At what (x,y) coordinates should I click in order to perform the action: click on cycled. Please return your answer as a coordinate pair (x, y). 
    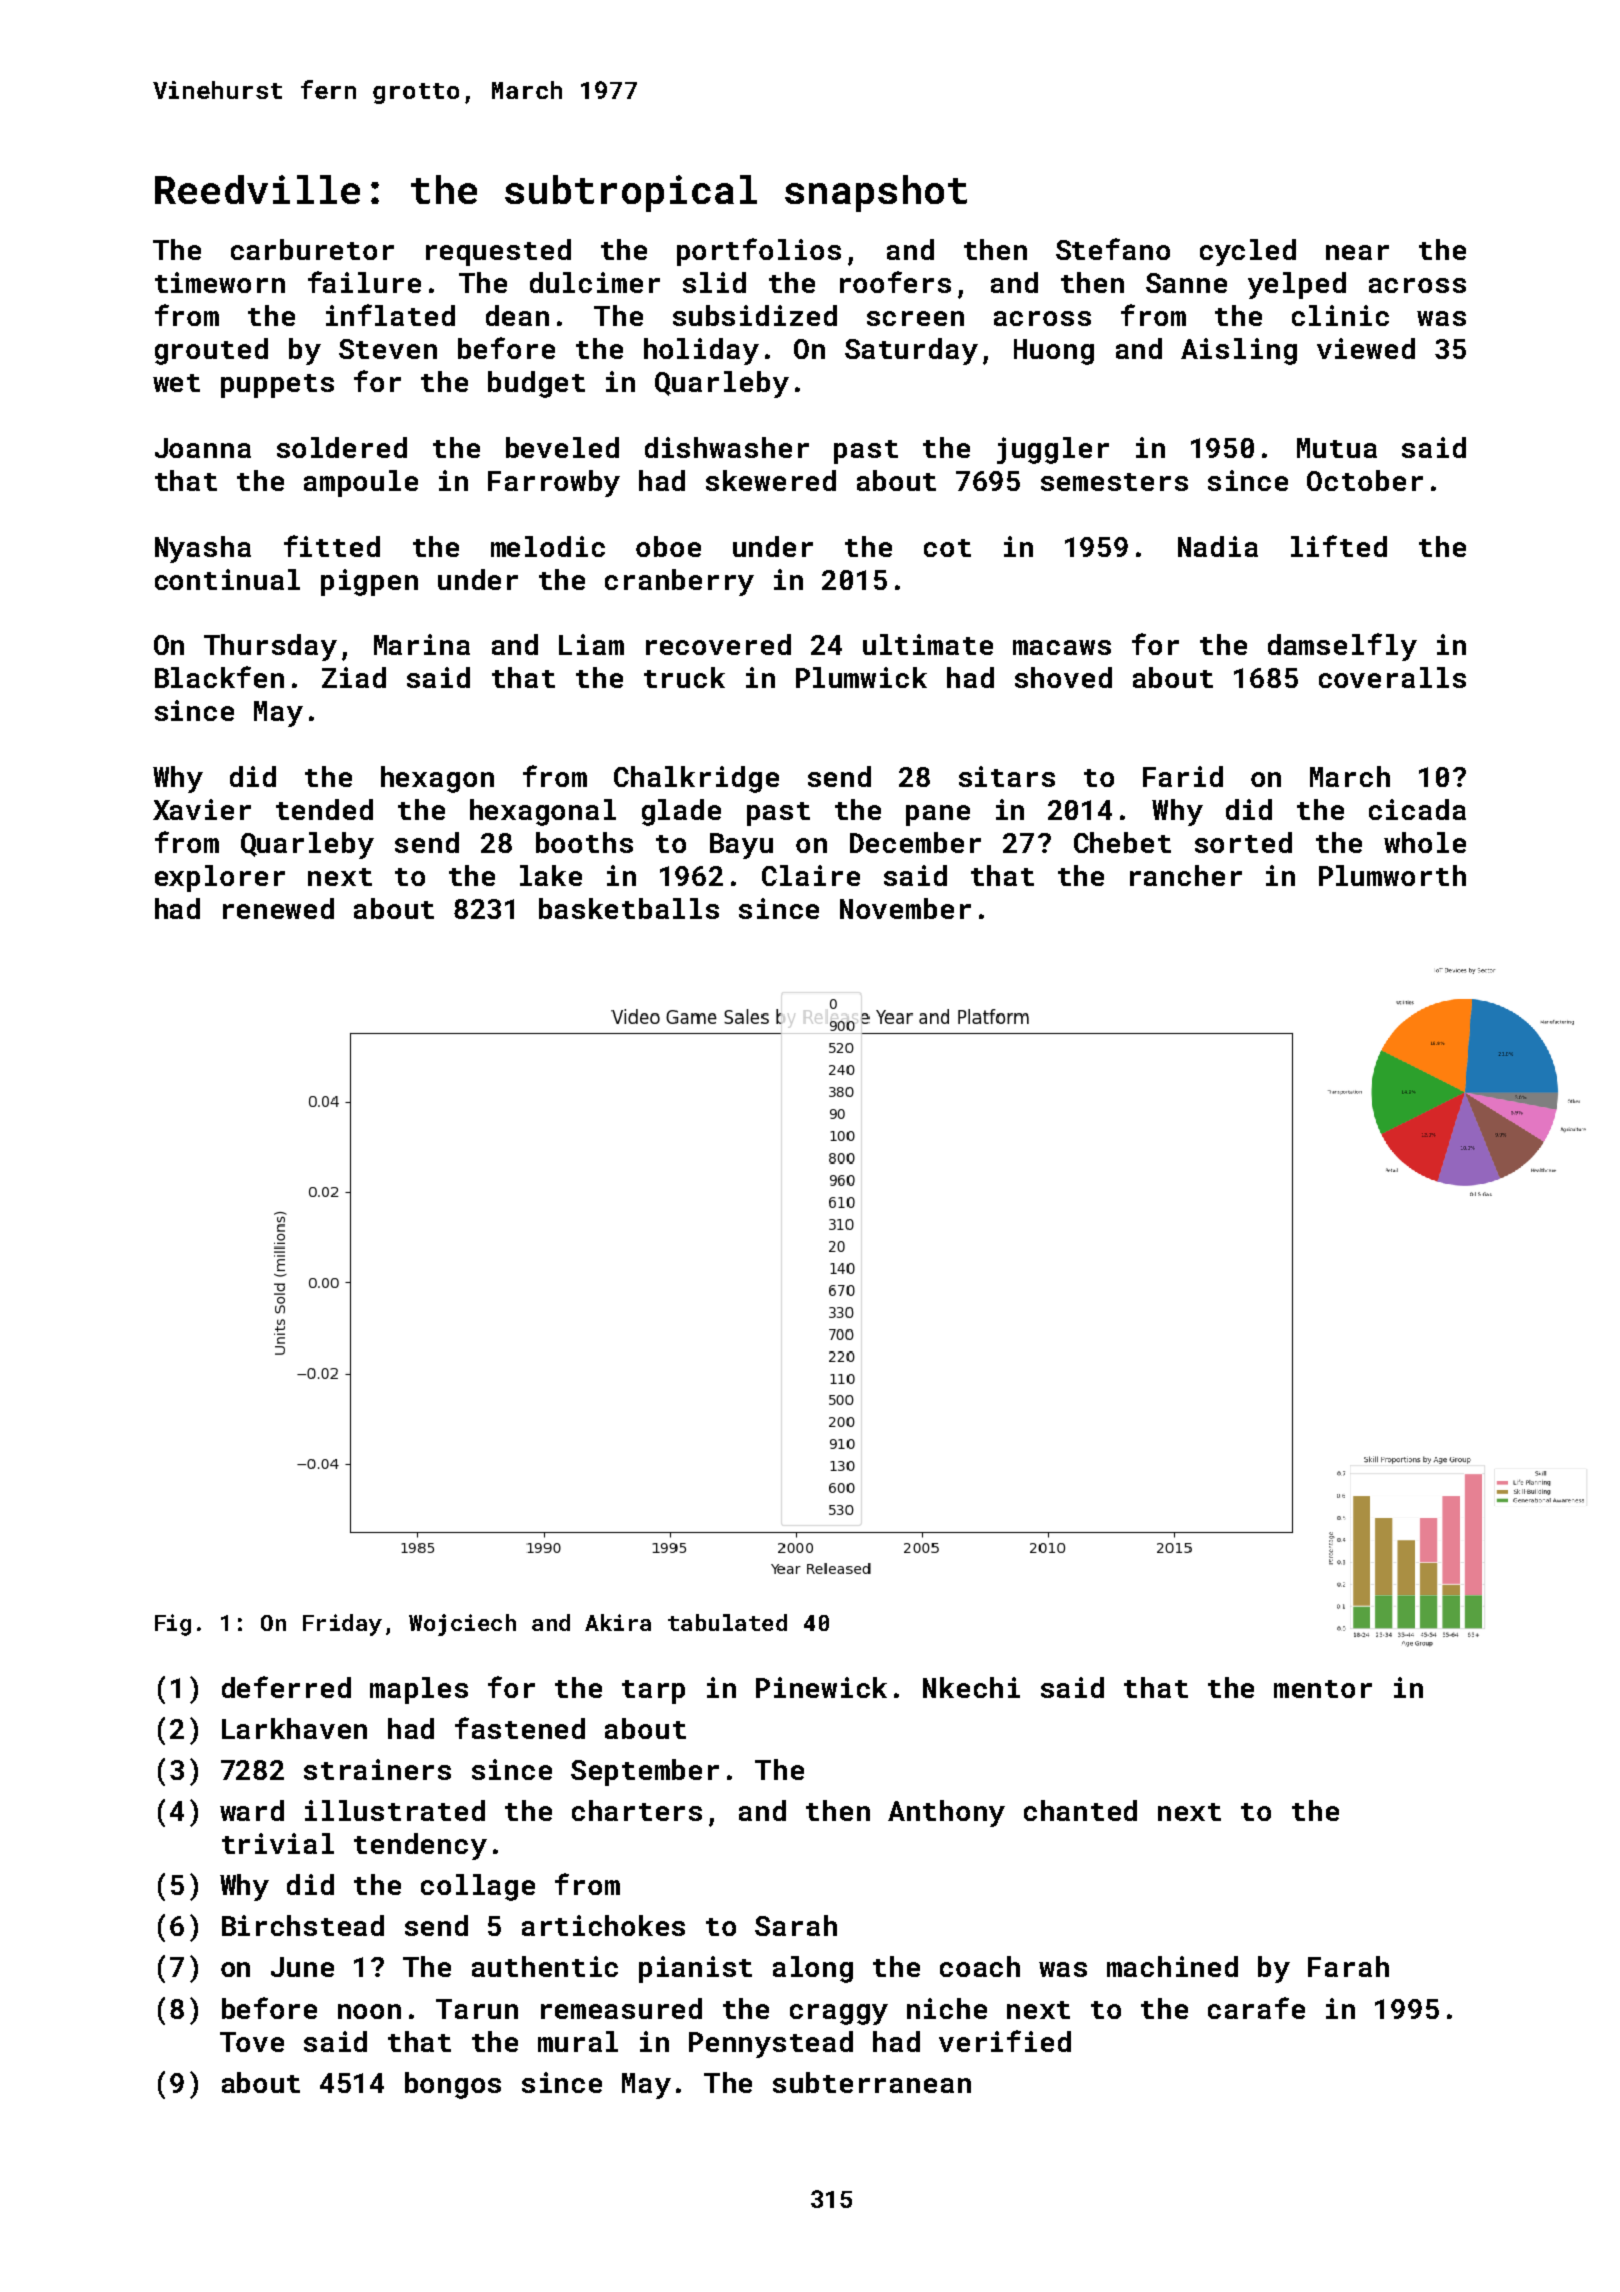
    Looking at the image, I should click on (1248, 252).
